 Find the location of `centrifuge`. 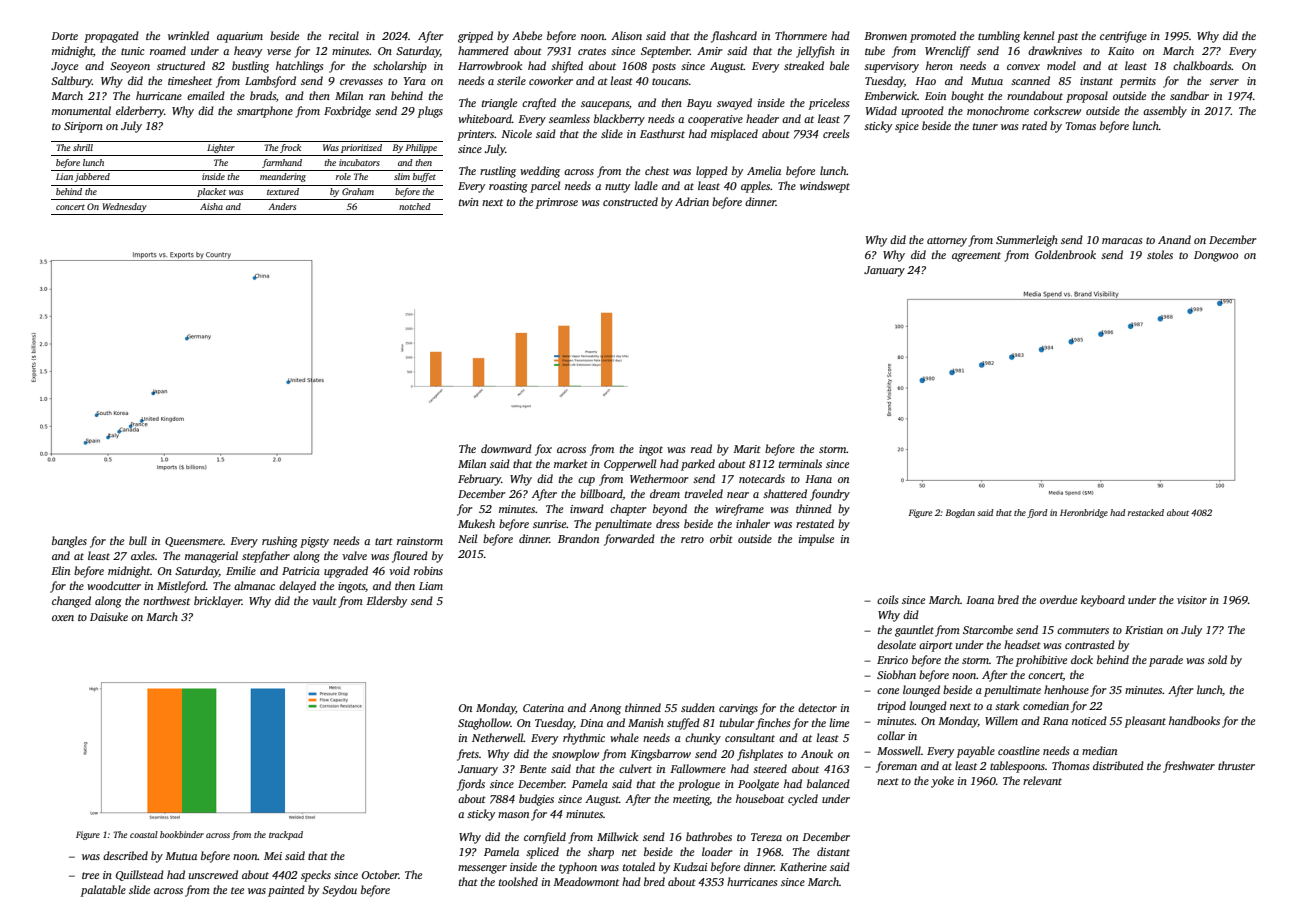

centrifuge is located at coordinates (1123, 37).
